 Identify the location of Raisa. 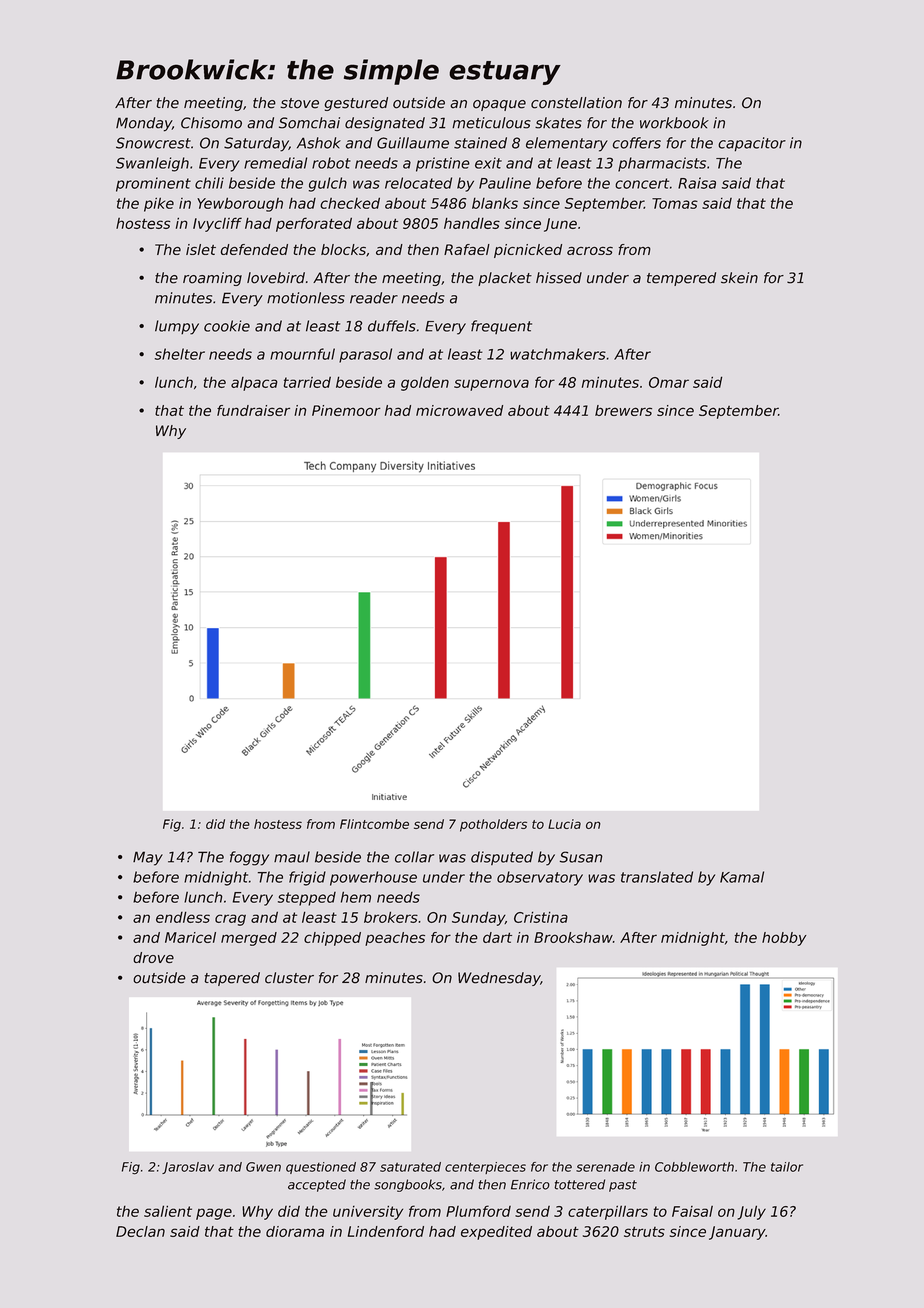
(697, 183).
